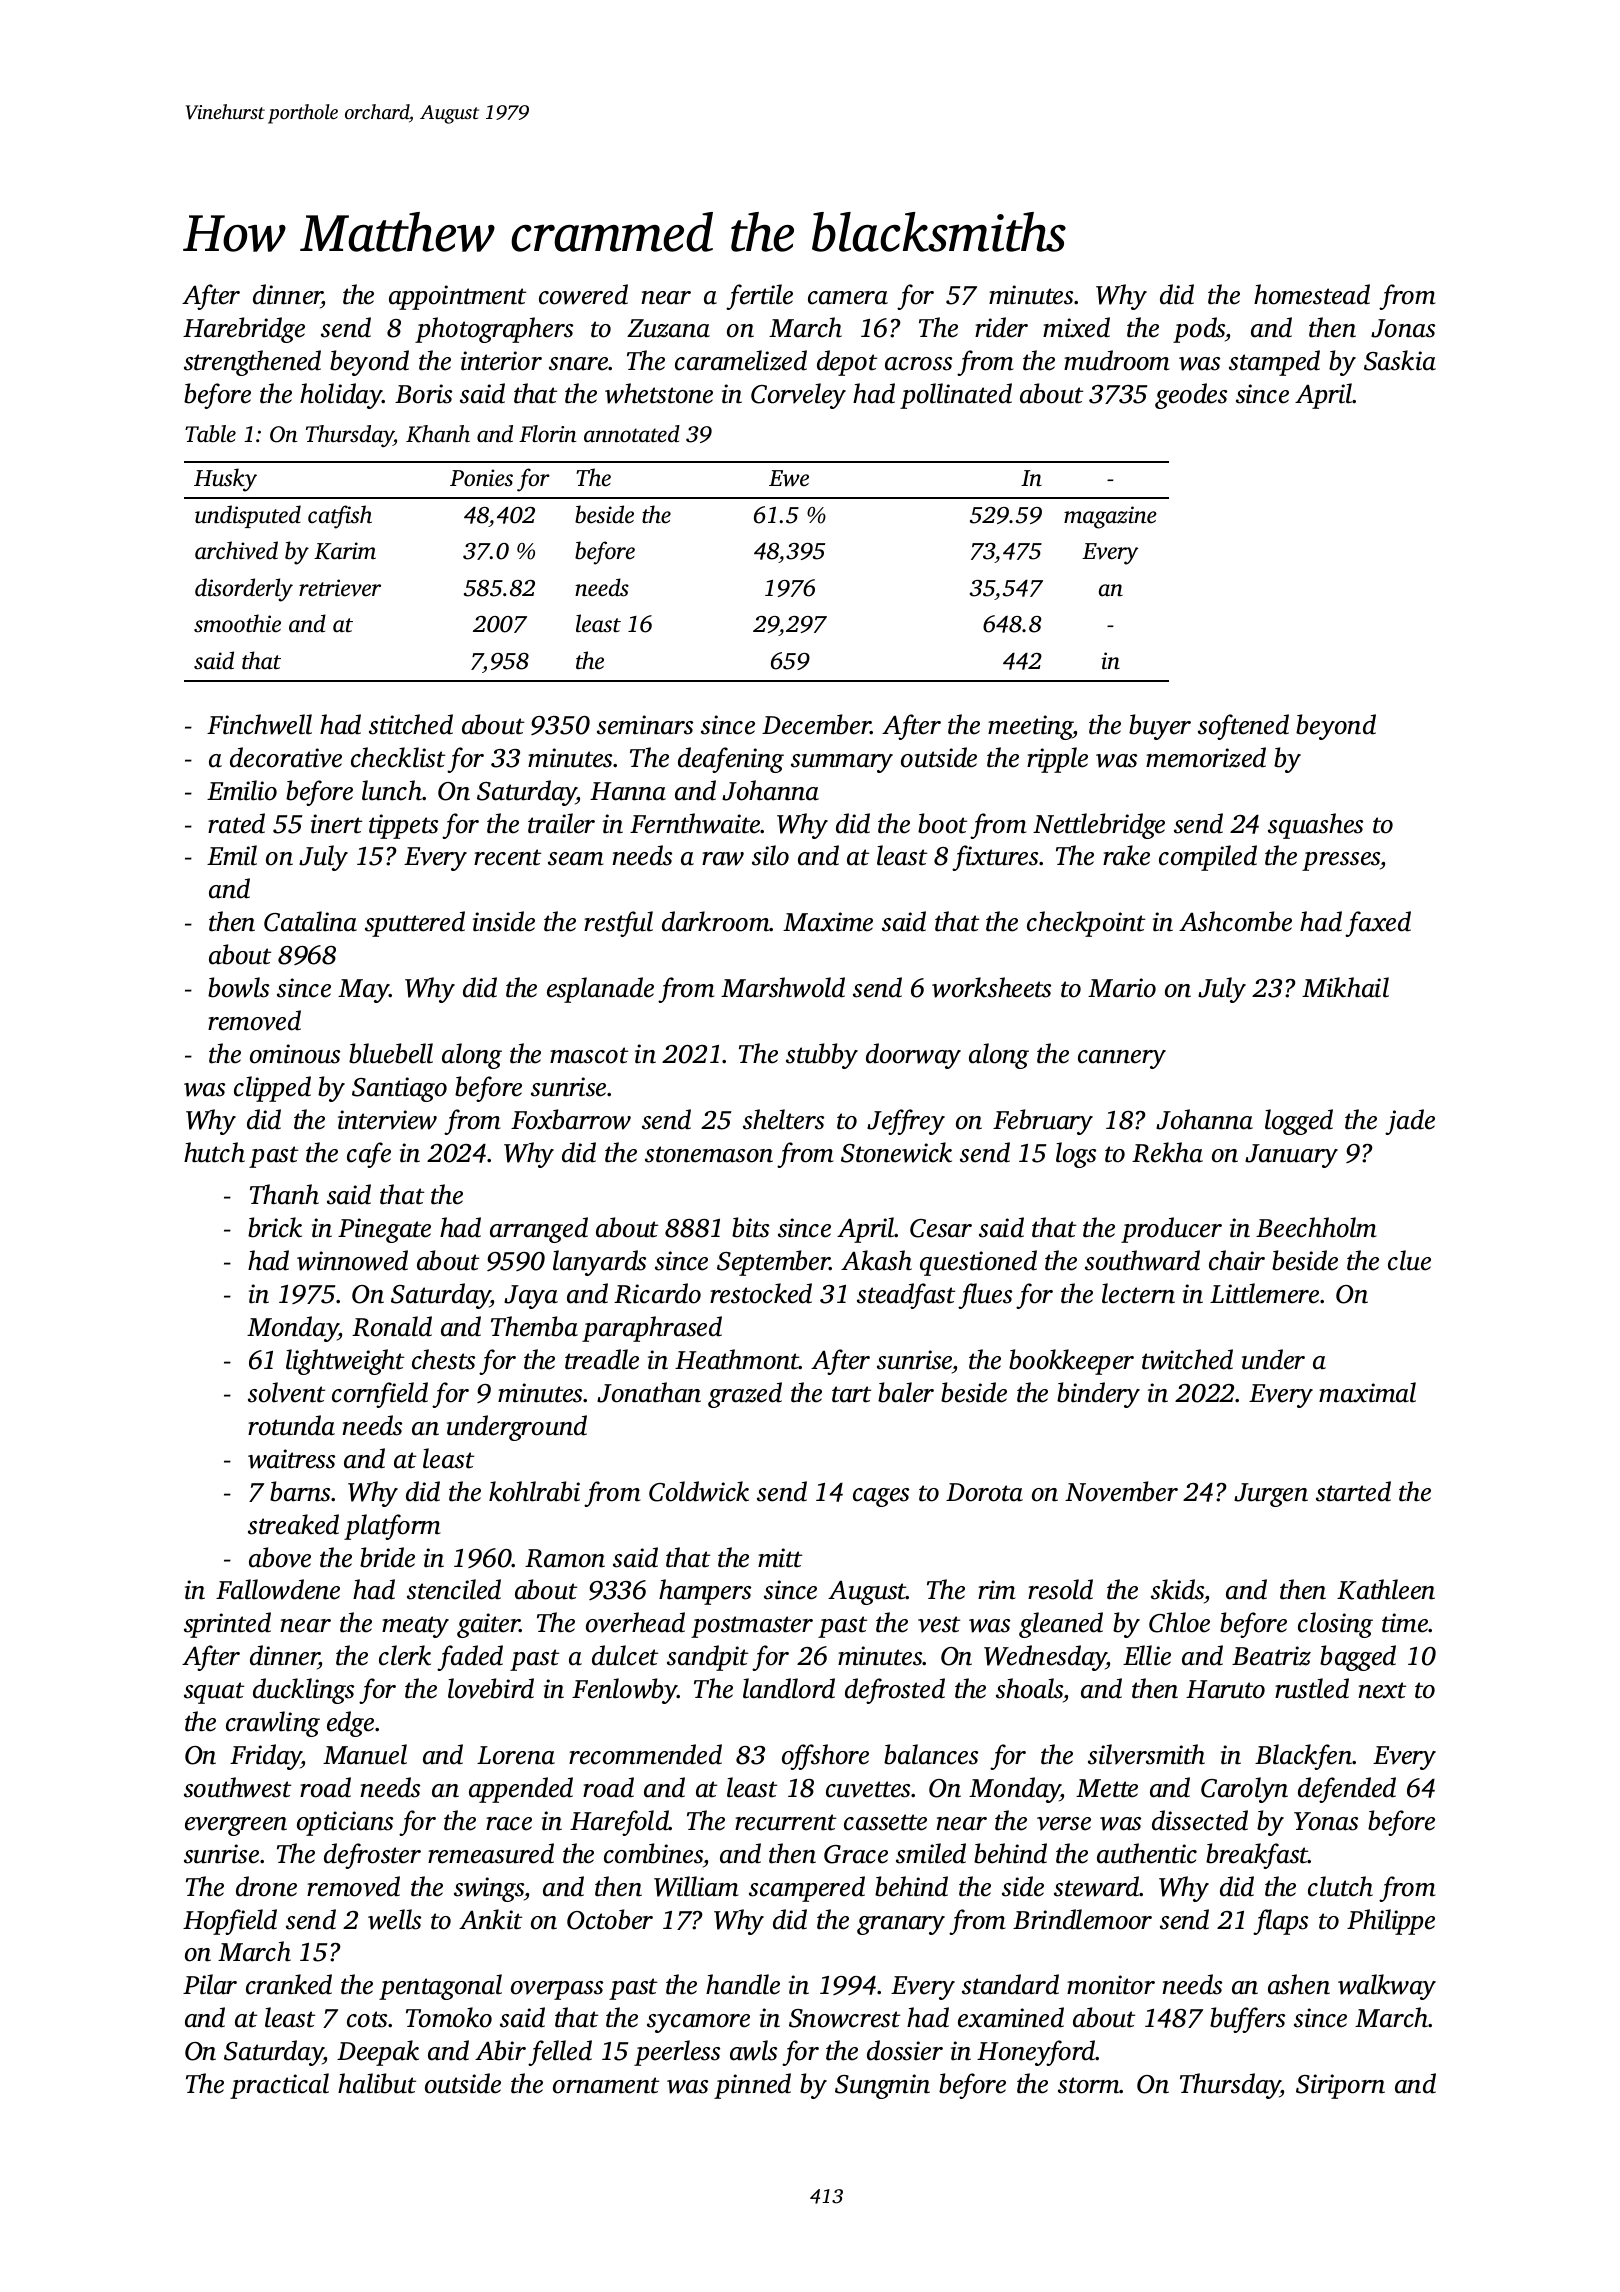 The height and width of the screenshot is (2292, 1620). I want to click on sprinted, so click(227, 1625).
